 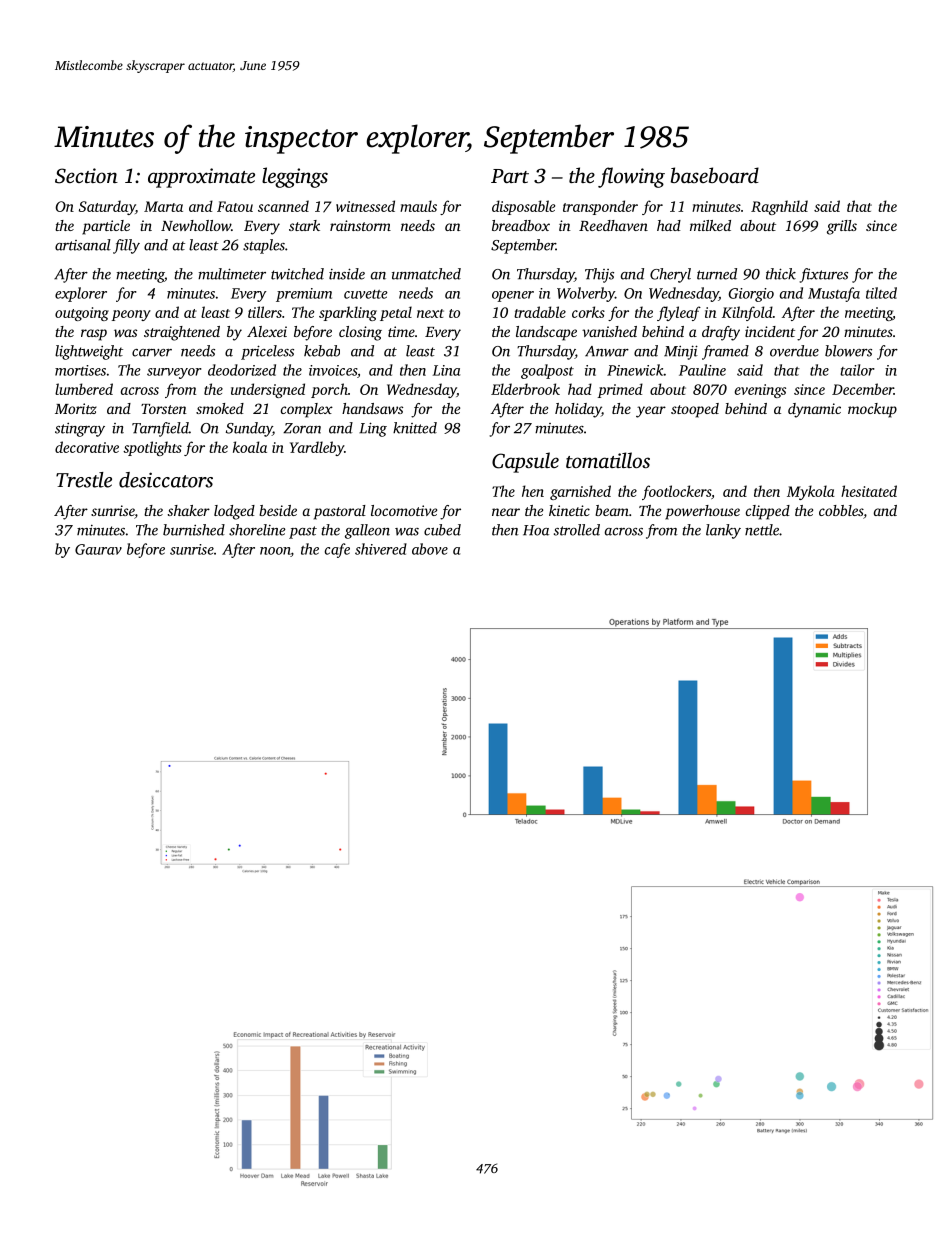 What do you see at coordinates (98, 549) in the document?
I see `Gaurav` at bounding box center [98, 549].
